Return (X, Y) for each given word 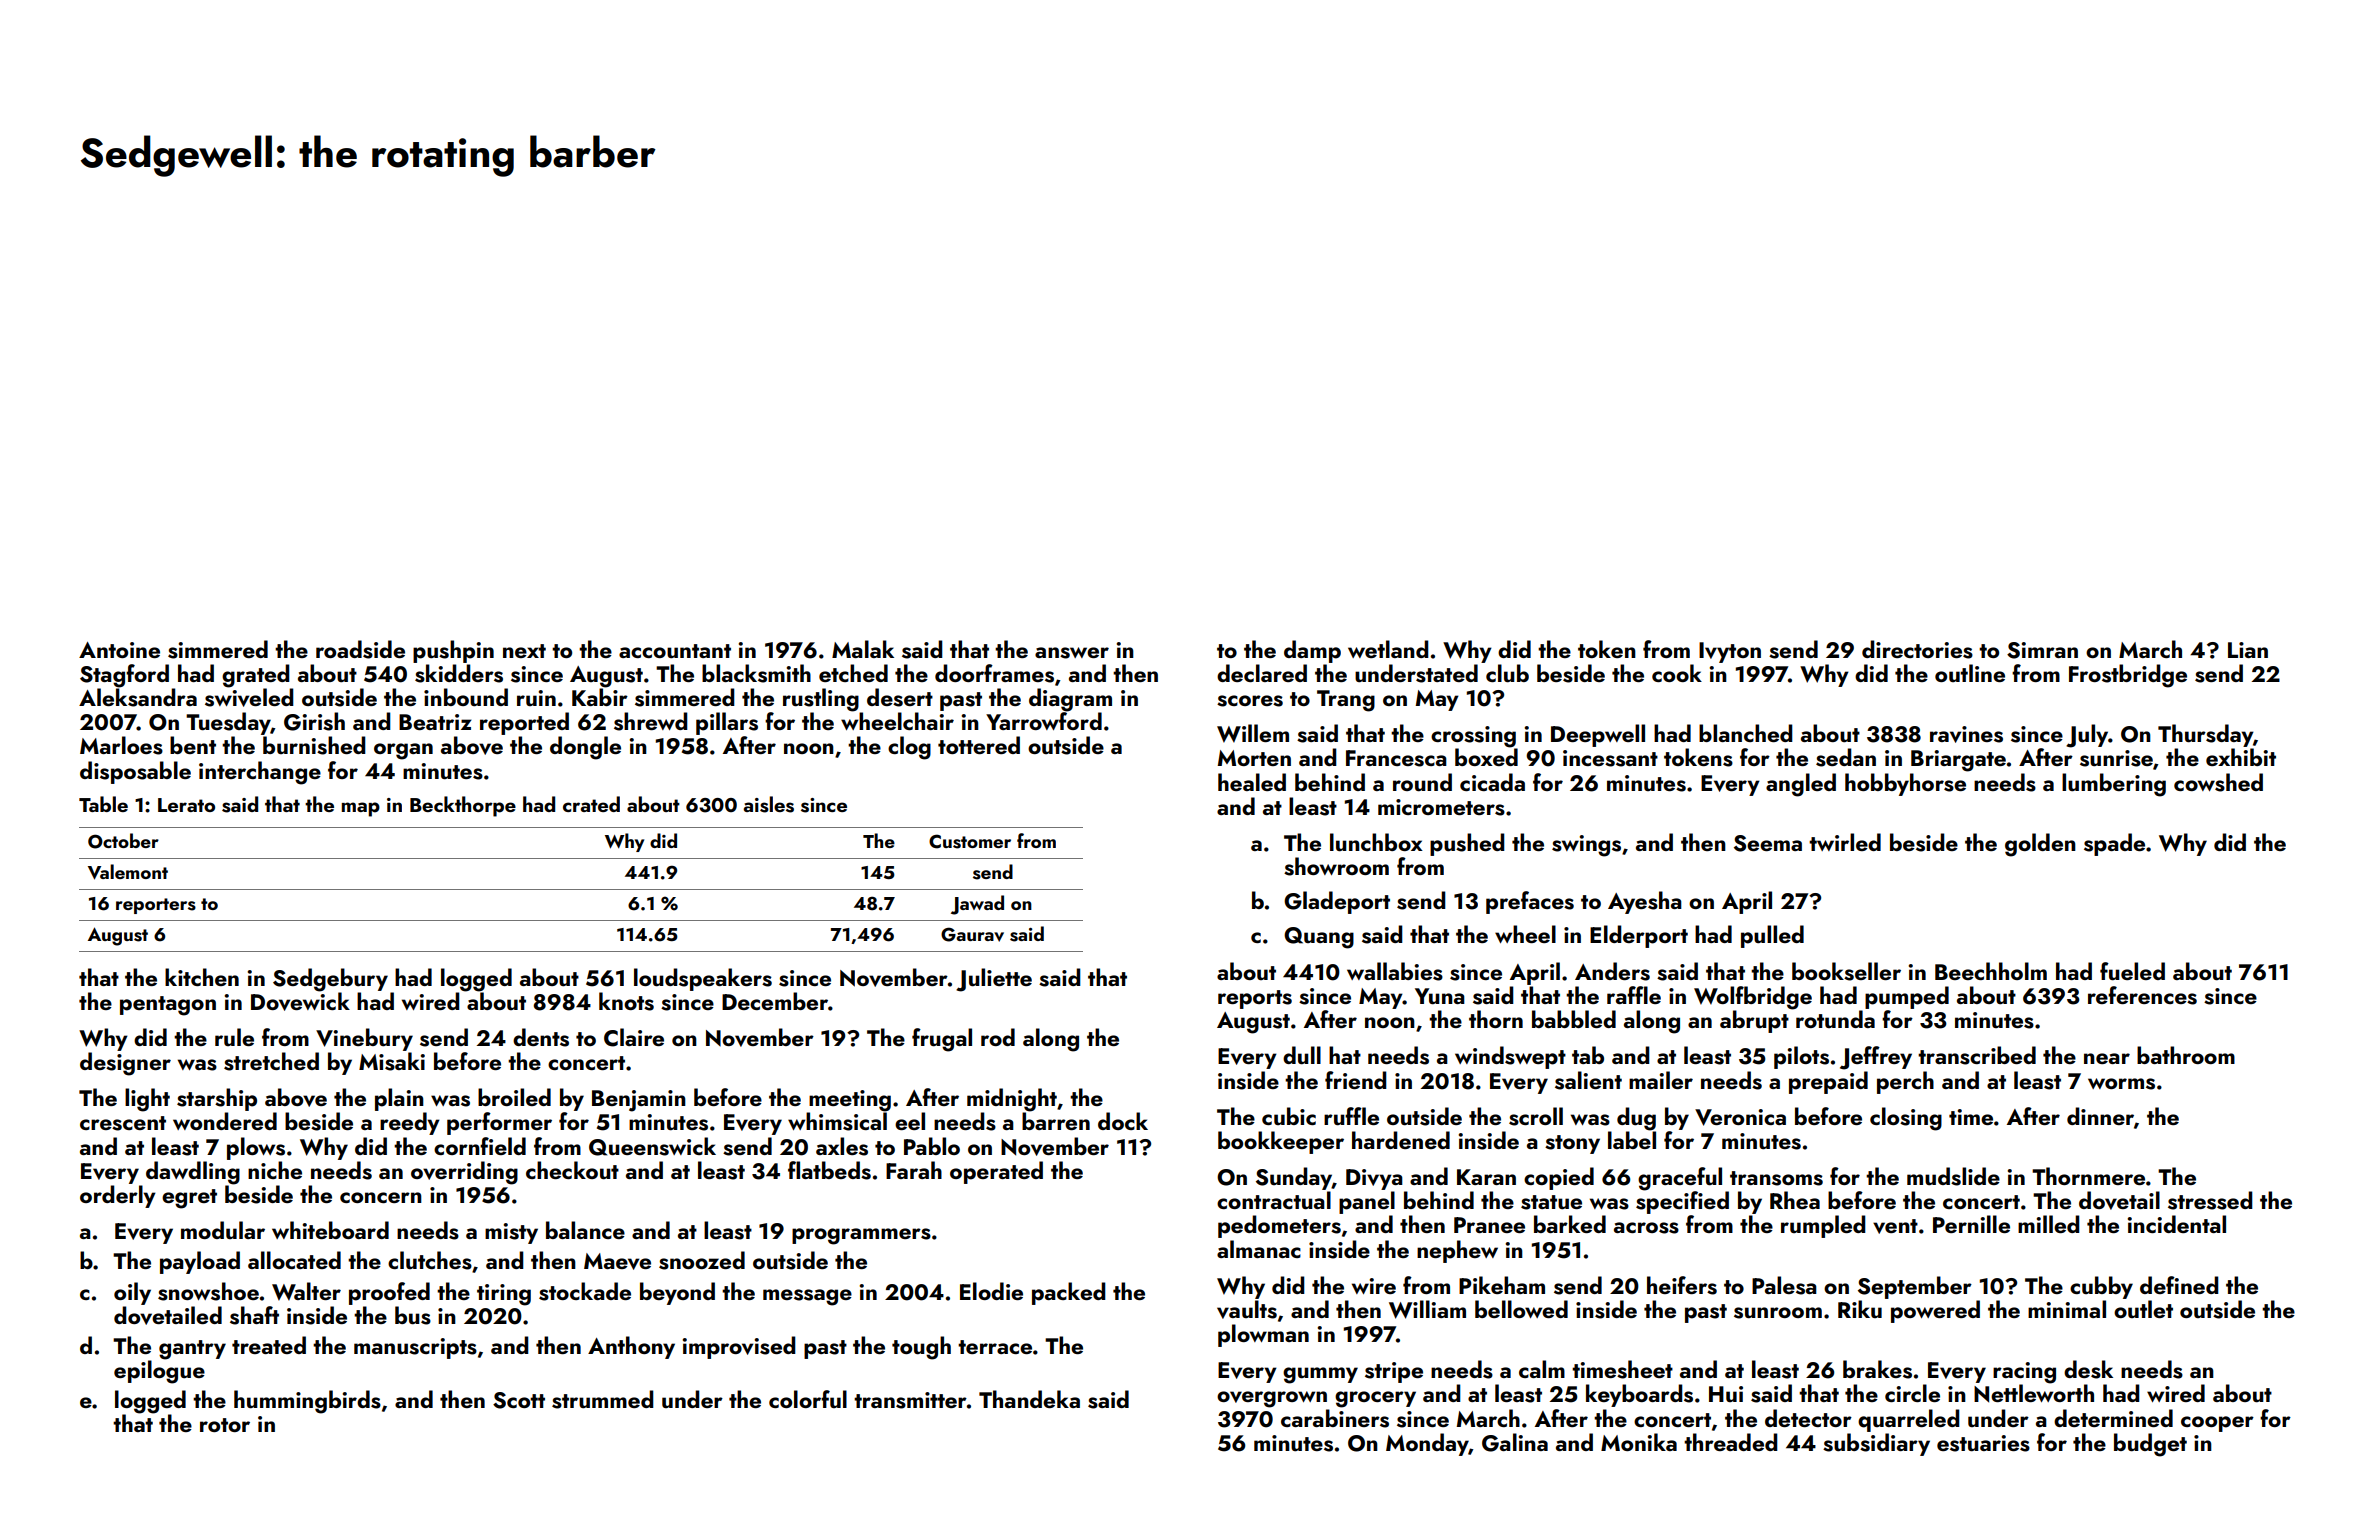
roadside (360, 649)
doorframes (994, 673)
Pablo (932, 1146)
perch (1905, 1082)
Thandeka (1029, 1399)
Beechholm (1991, 971)
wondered (225, 1121)
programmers (861, 1236)
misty (511, 1233)
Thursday (2205, 735)
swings (1586, 846)
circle (1912, 1393)
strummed (603, 1399)
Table (103, 804)
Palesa (1784, 1285)
